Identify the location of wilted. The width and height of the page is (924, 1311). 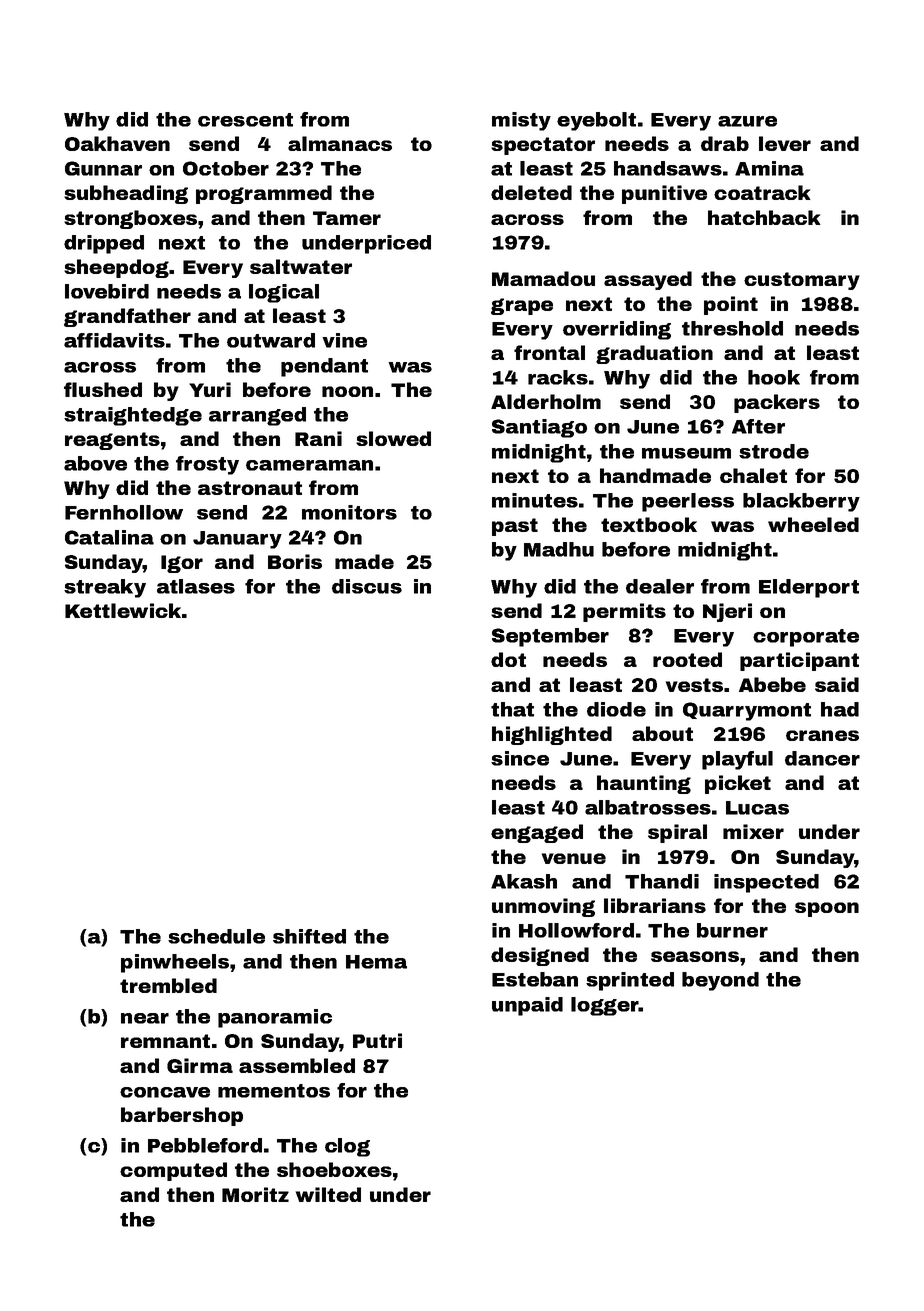
(328, 1194).
